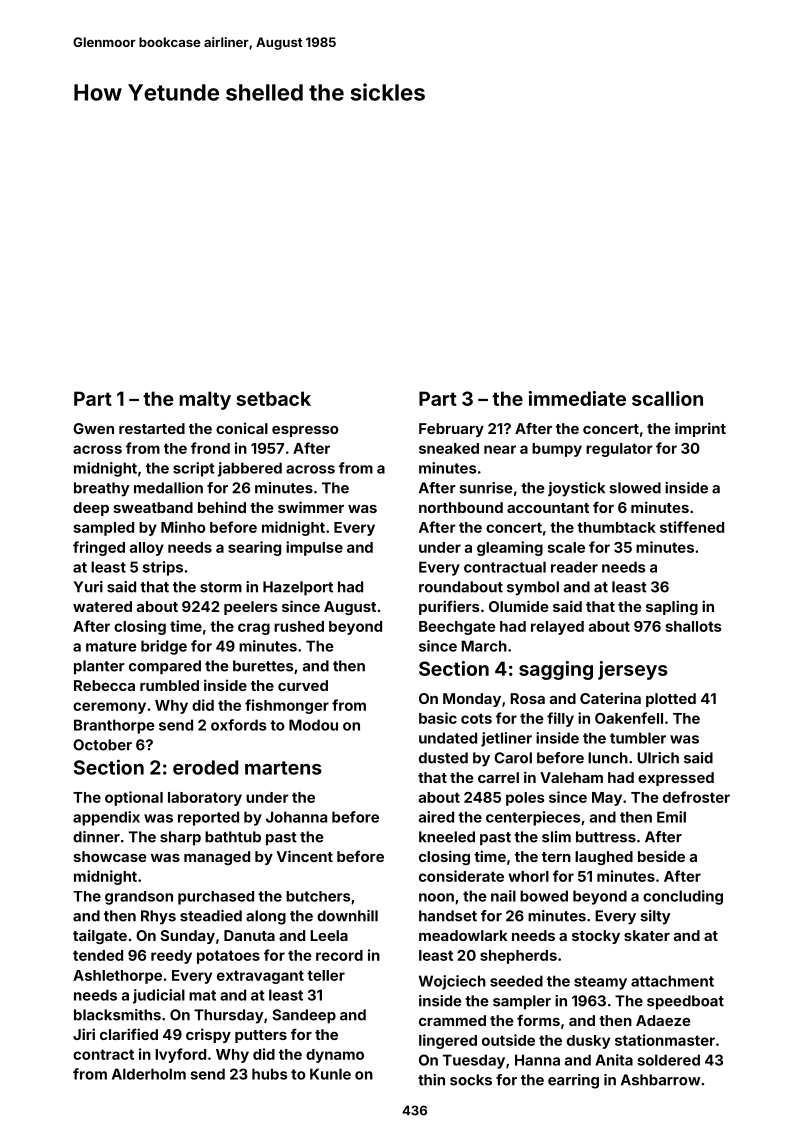 Image resolution: width=804 pixels, height=1141 pixels. I want to click on sapling, so click(672, 607).
